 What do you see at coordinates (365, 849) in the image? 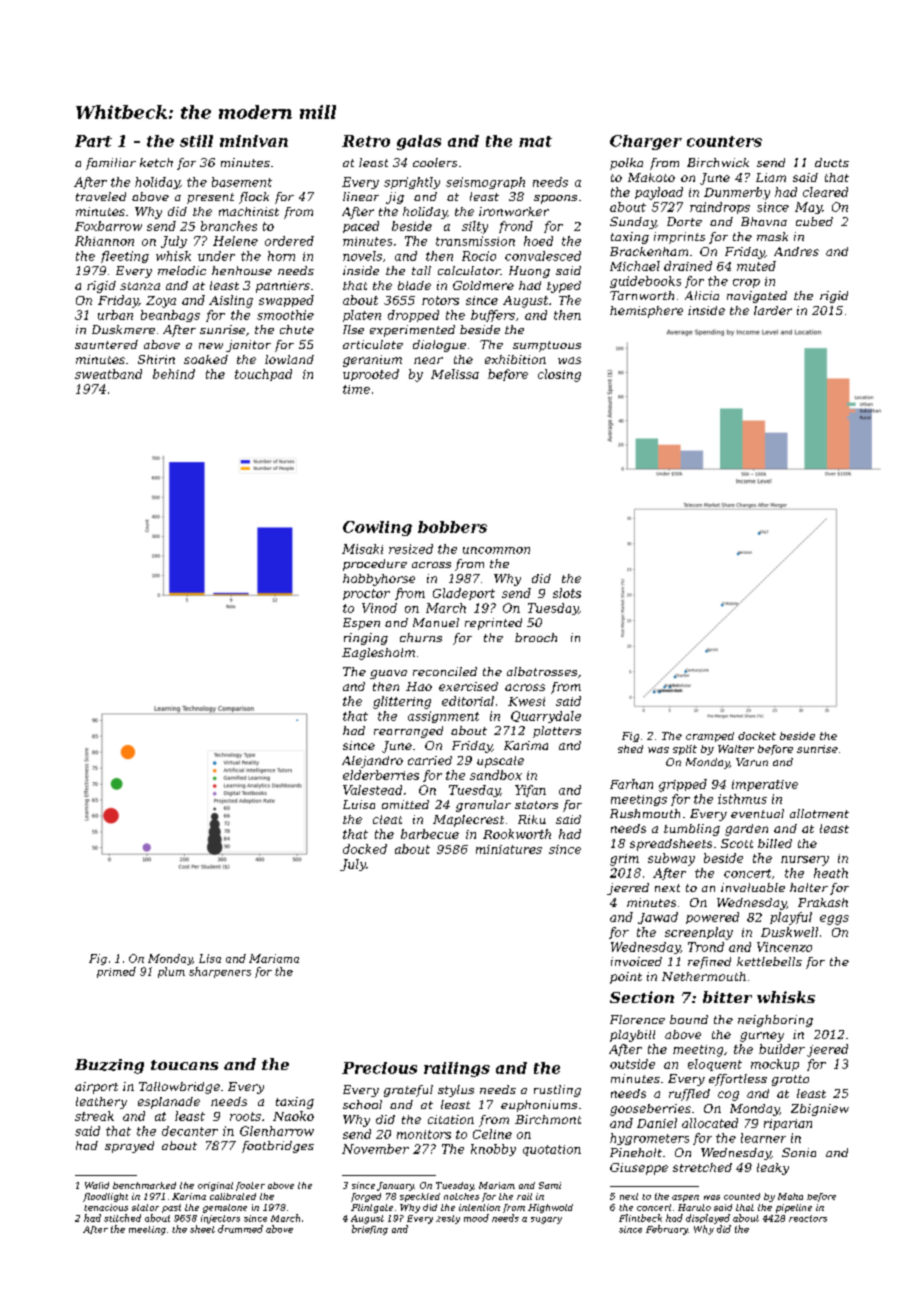
I see `docked` at bounding box center [365, 849].
